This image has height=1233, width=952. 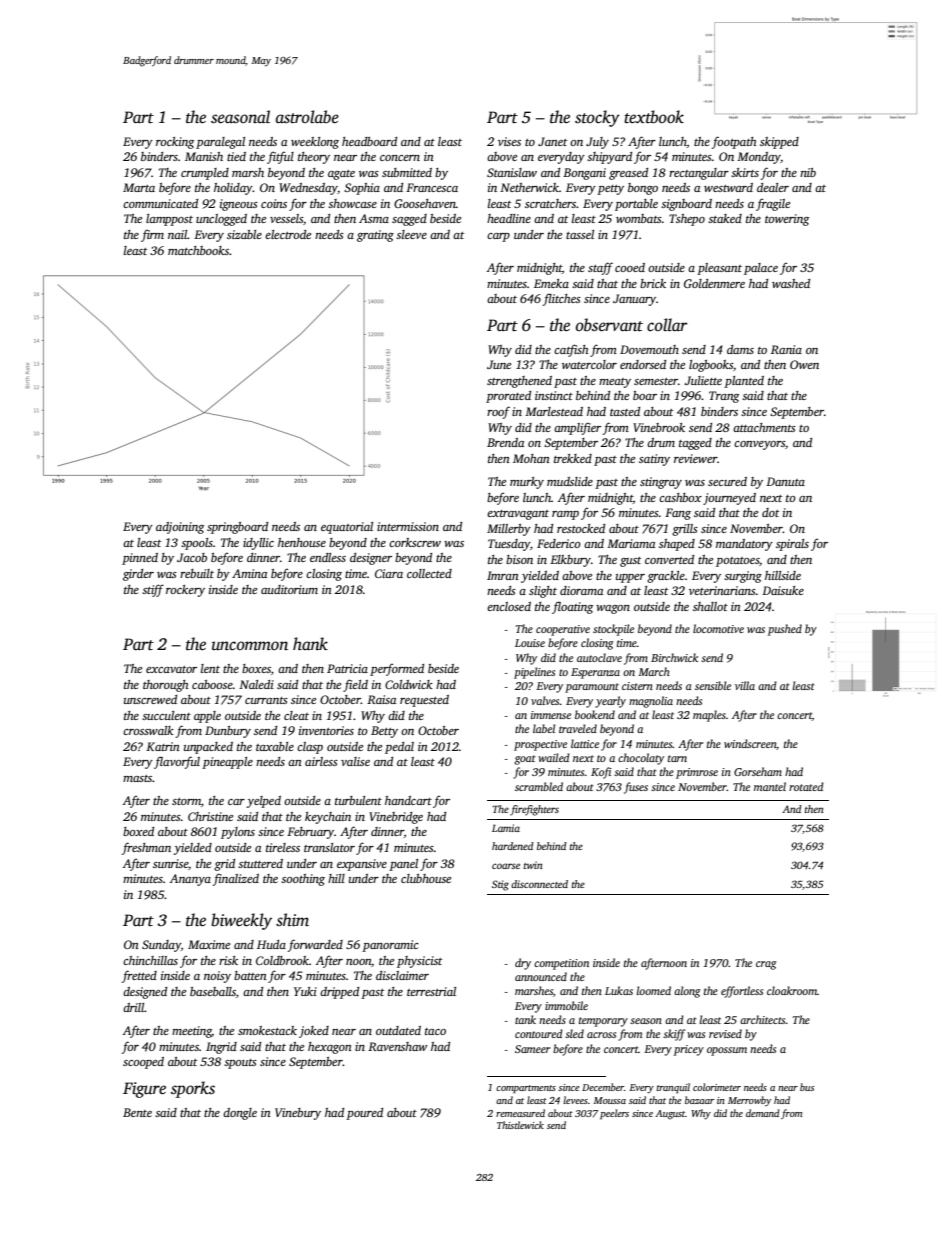 What do you see at coordinates (424, 701) in the image?
I see `requested` at bounding box center [424, 701].
